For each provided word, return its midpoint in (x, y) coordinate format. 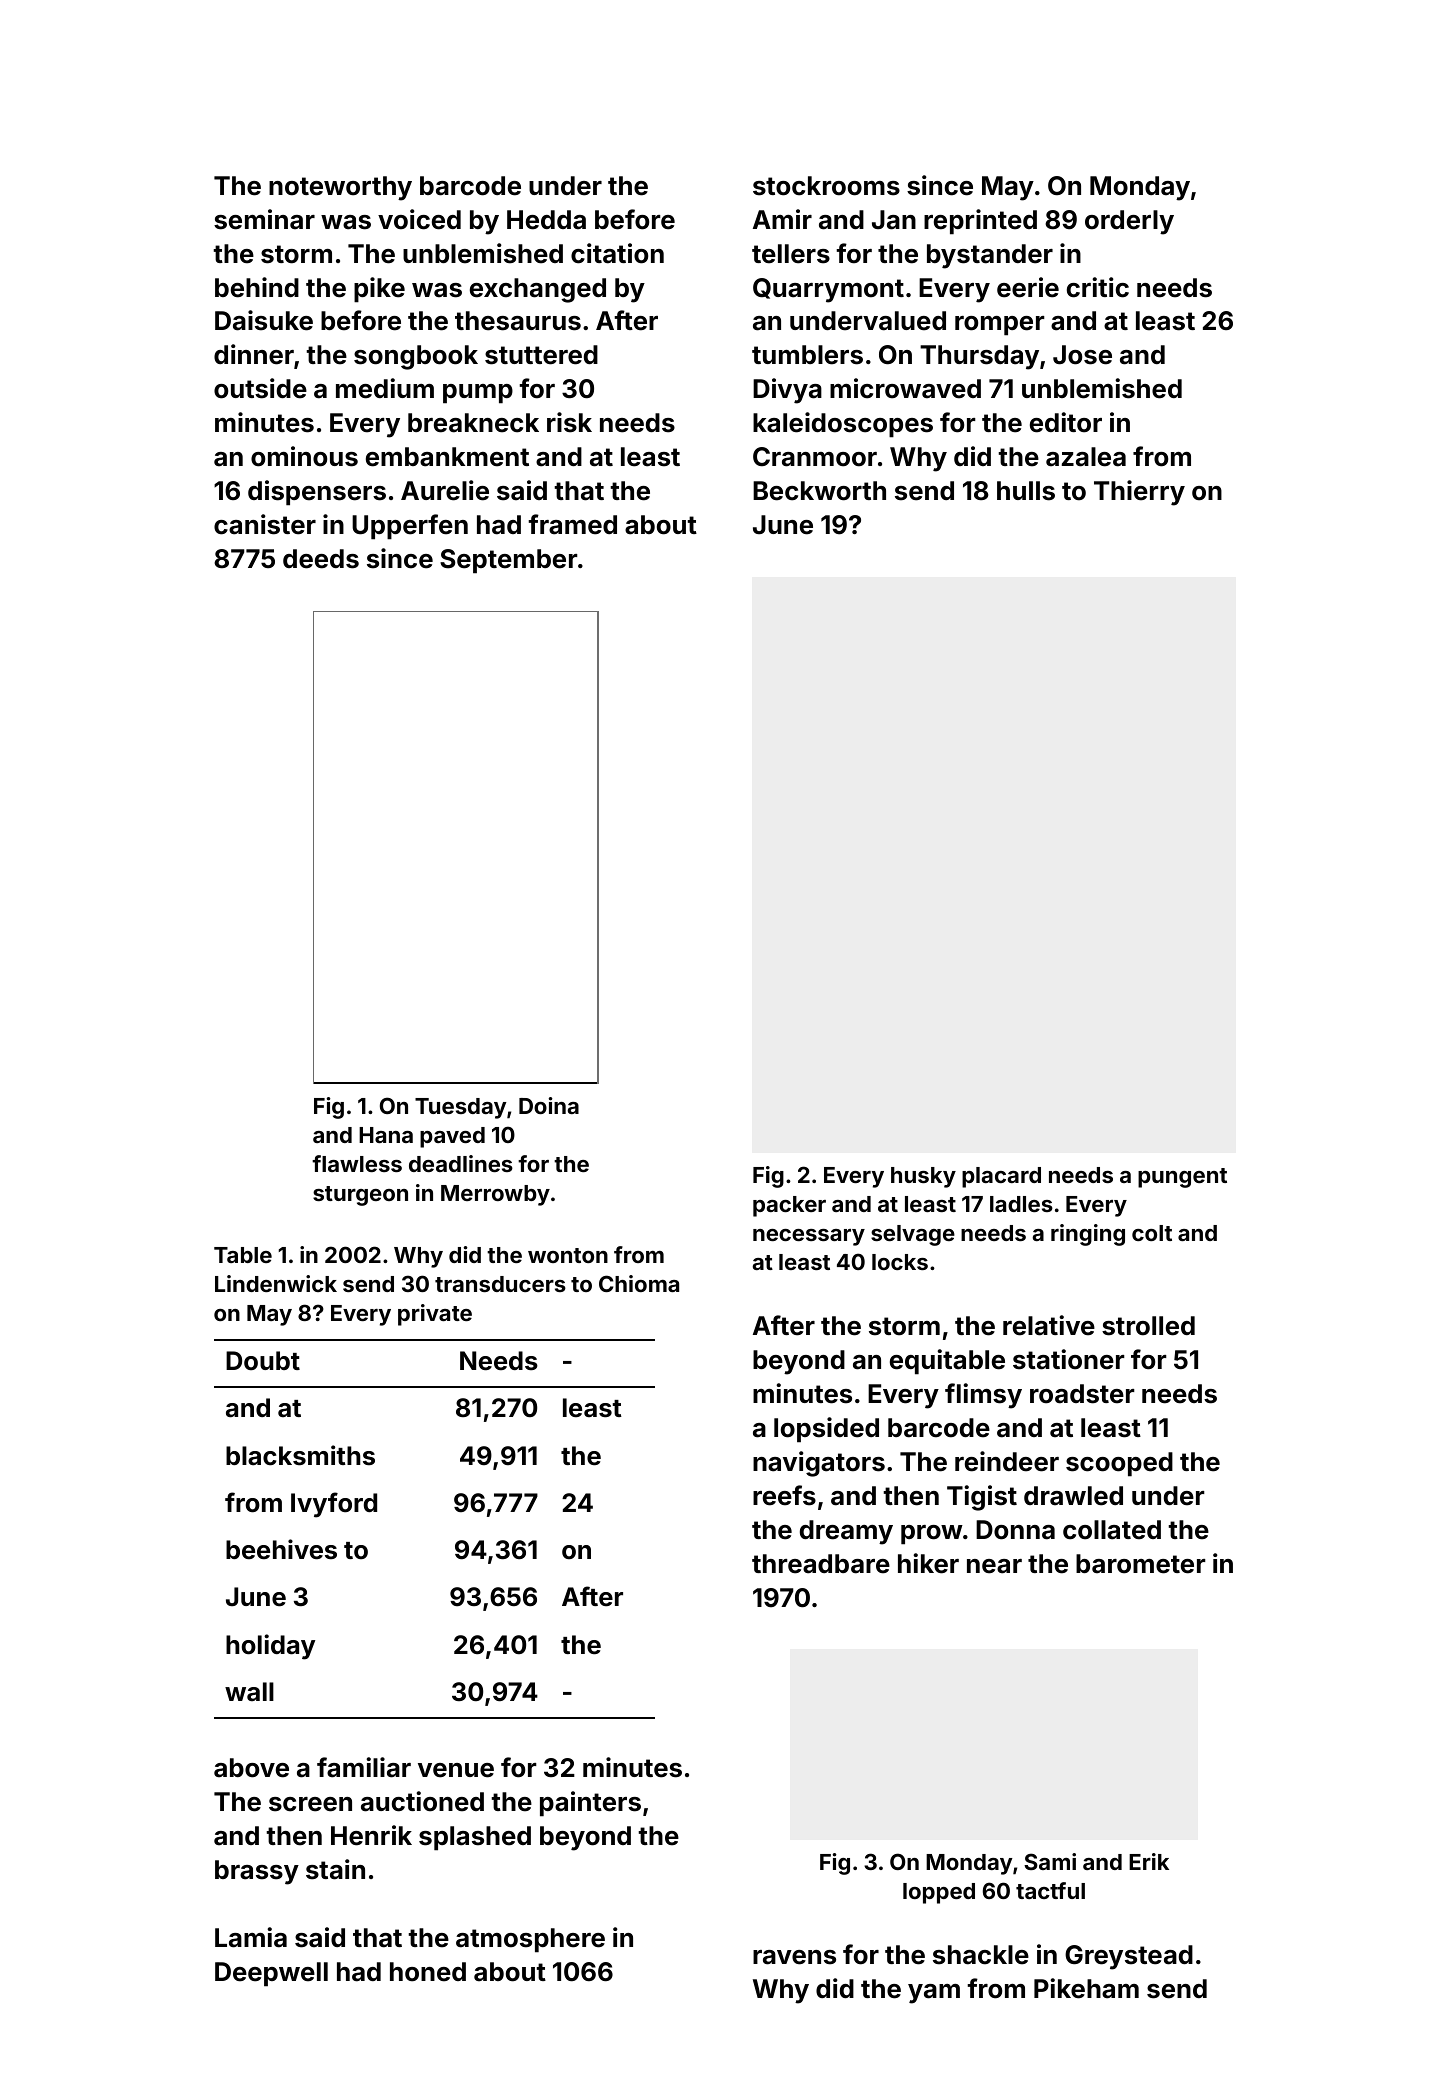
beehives (281, 1549)
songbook (416, 357)
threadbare (821, 1564)
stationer (1069, 1359)
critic (1098, 287)
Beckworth (819, 491)
